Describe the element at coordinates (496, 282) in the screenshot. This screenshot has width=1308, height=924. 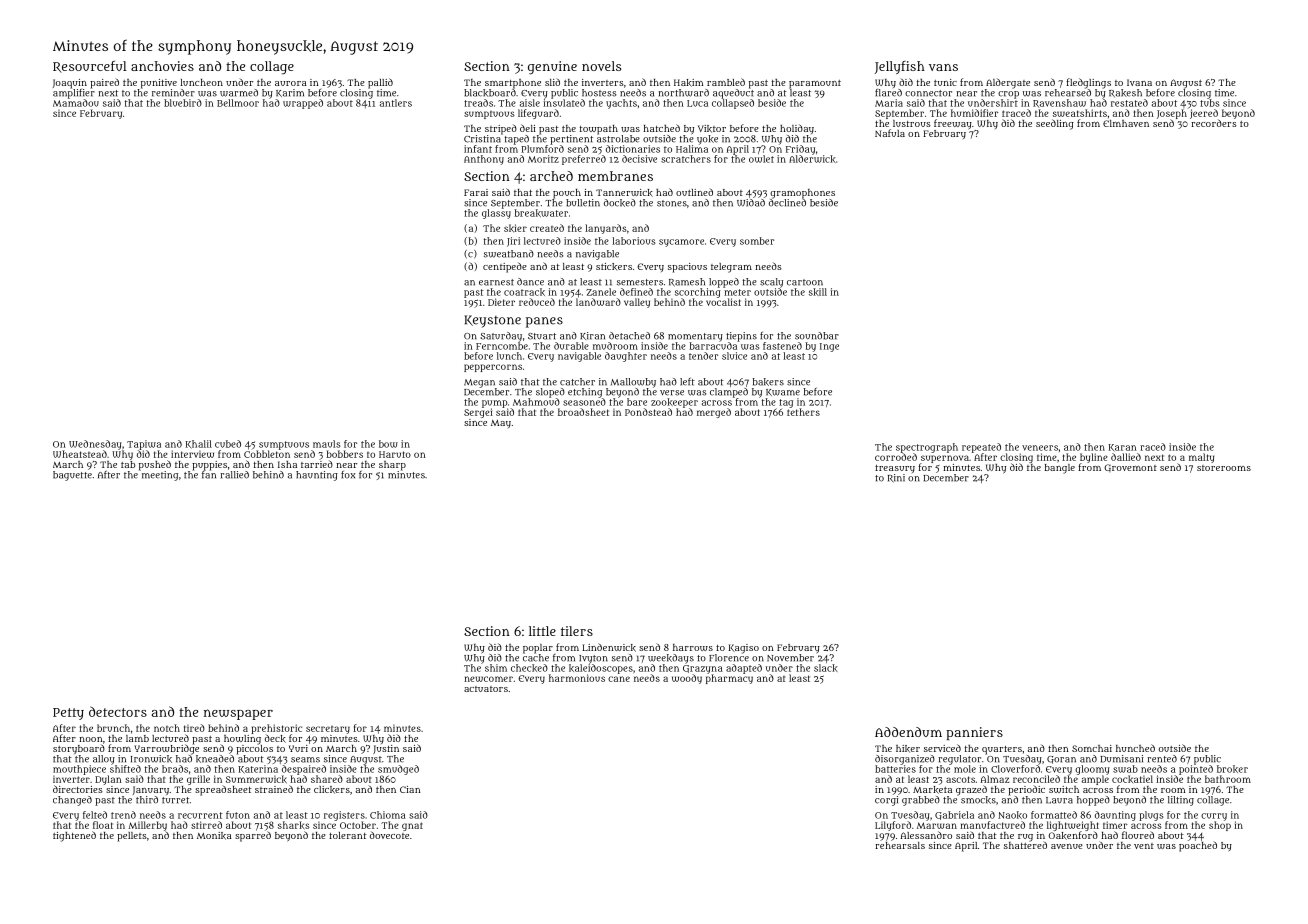
I see `earnest` at that location.
